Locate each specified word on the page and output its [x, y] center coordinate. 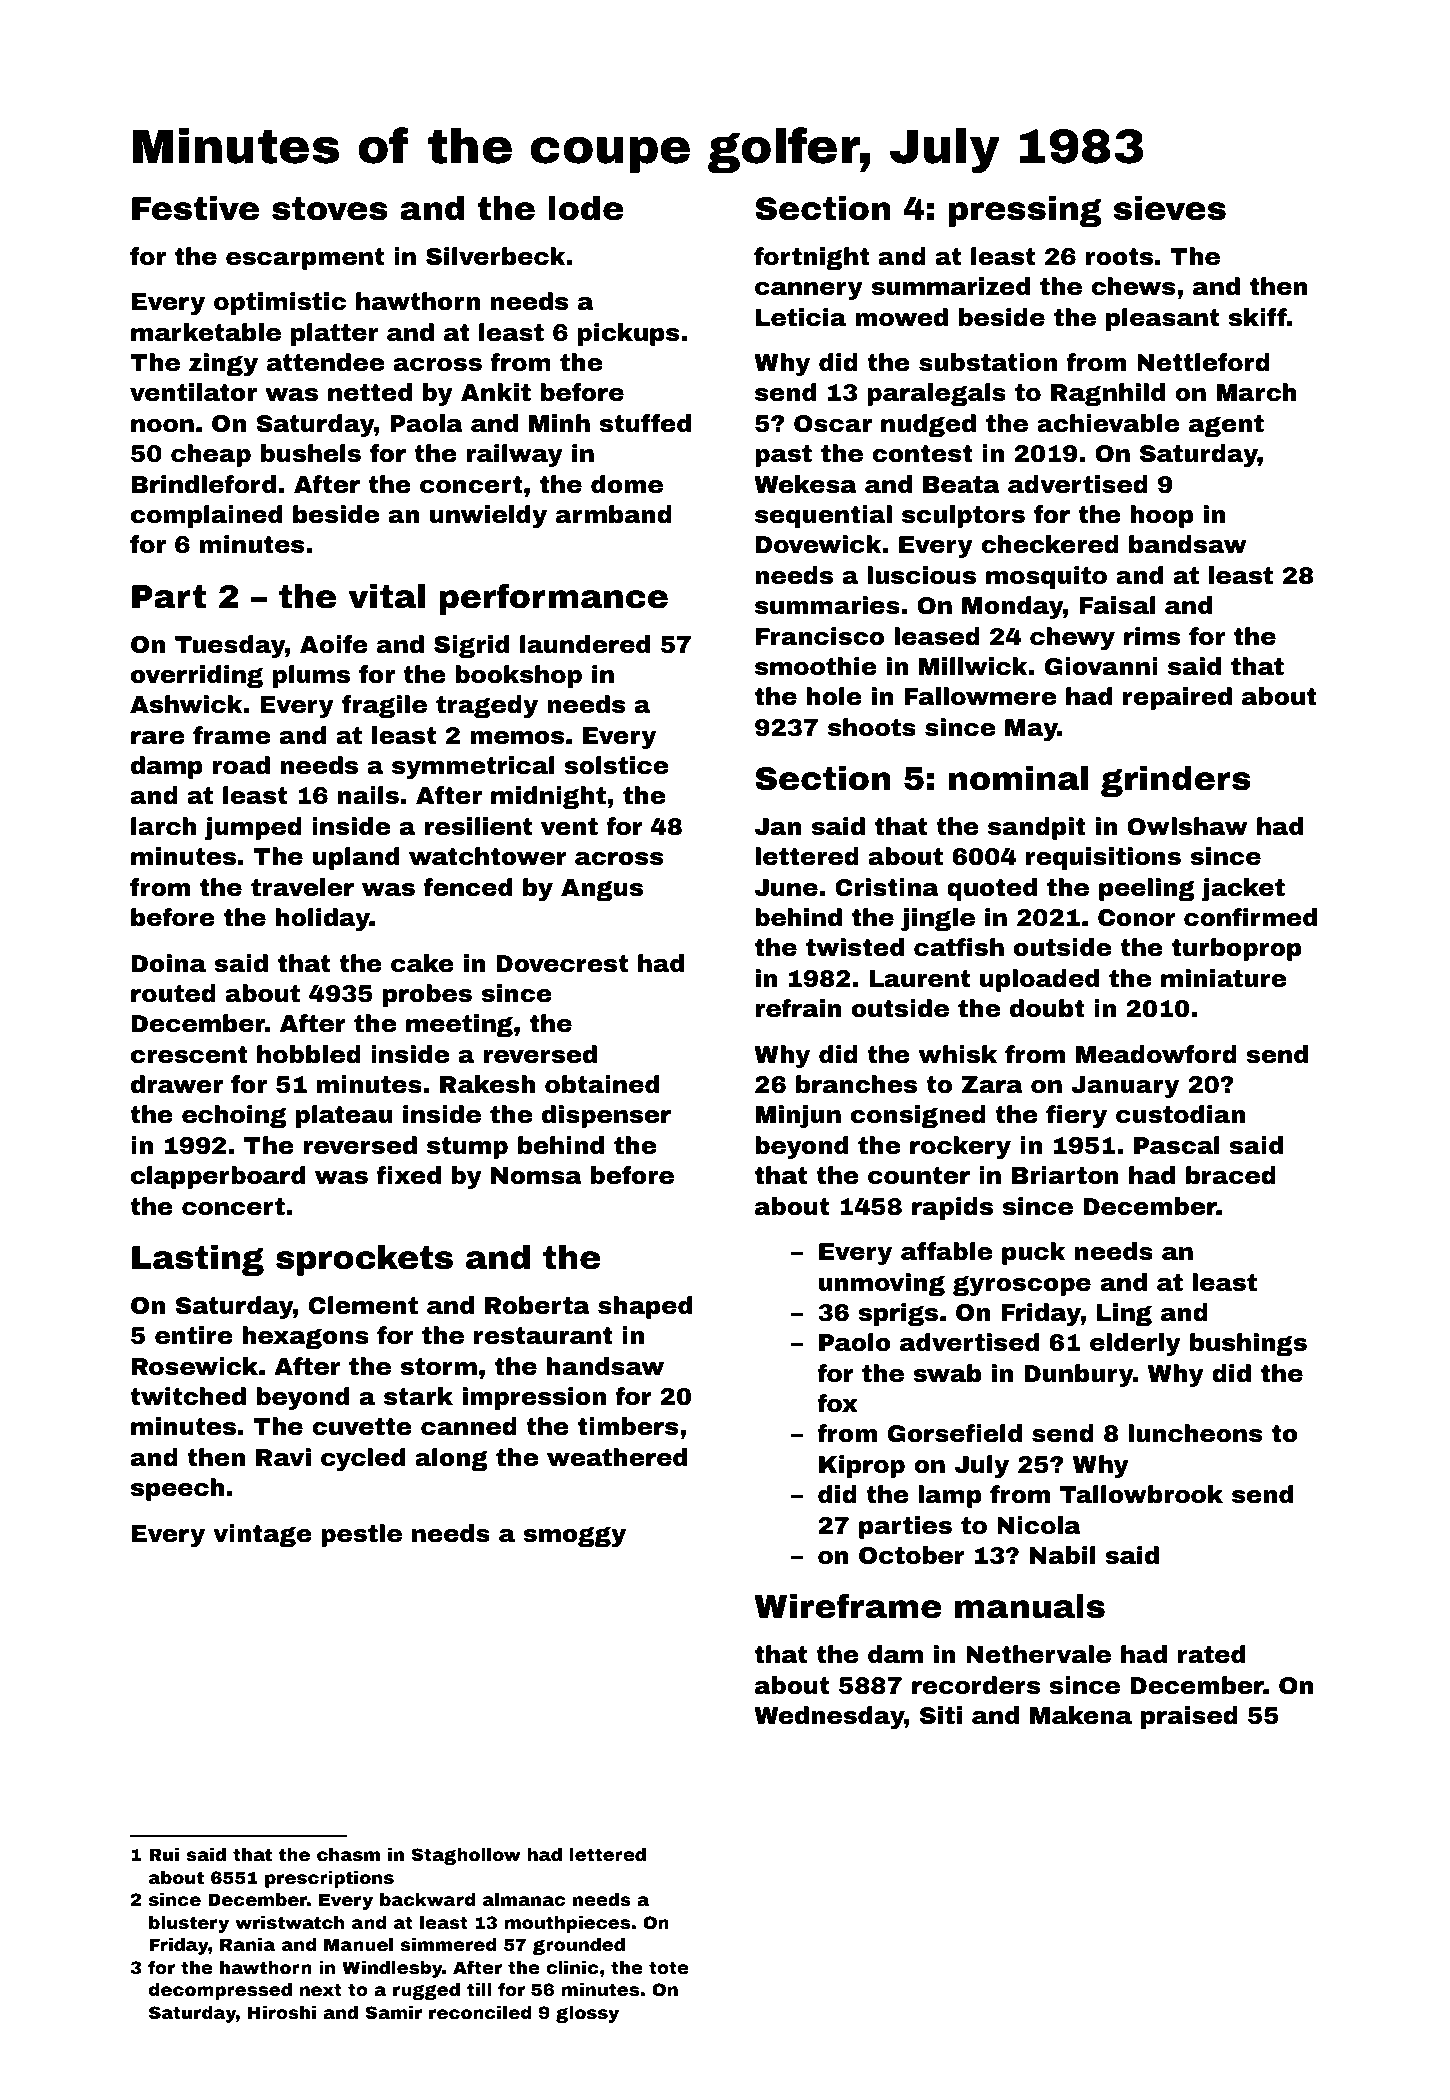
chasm [348, 1854]
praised [1189, 1717]
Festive [195, 208]
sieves [1170, 208]
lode [586, 208]
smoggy [574, 1537]
